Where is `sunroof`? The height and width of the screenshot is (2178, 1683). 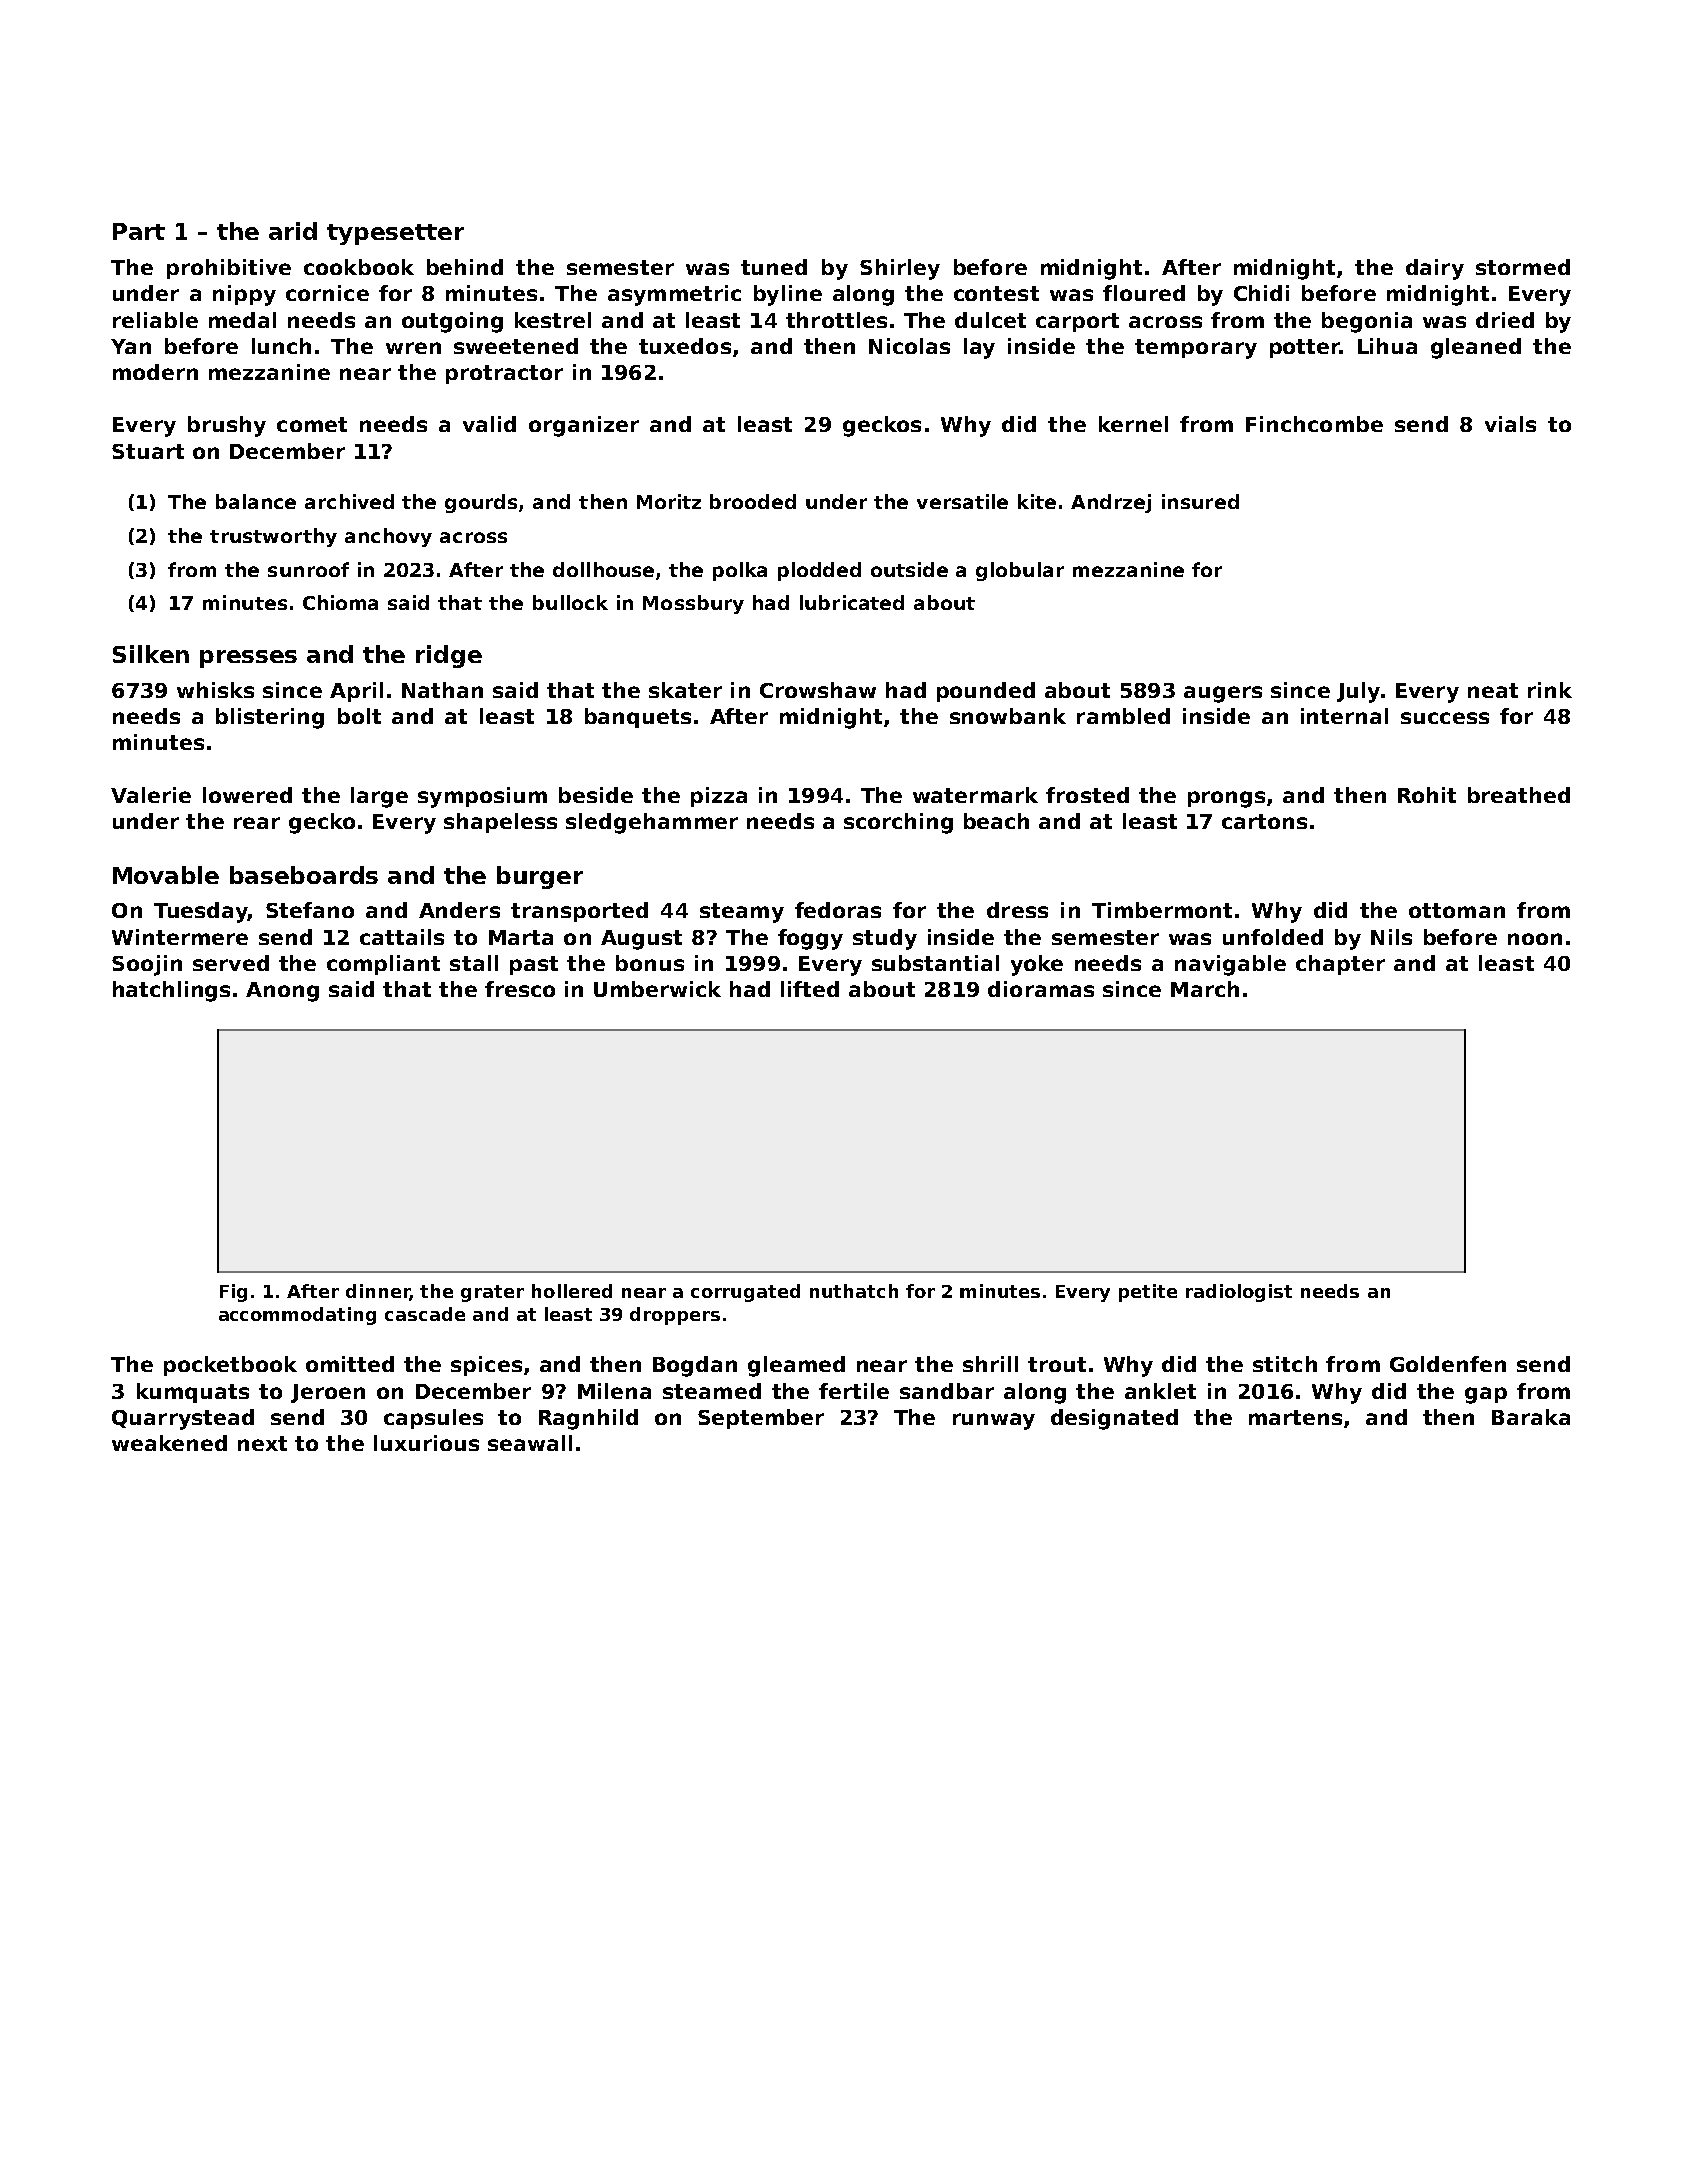
sunroof is located at coordinates (308, 569).
